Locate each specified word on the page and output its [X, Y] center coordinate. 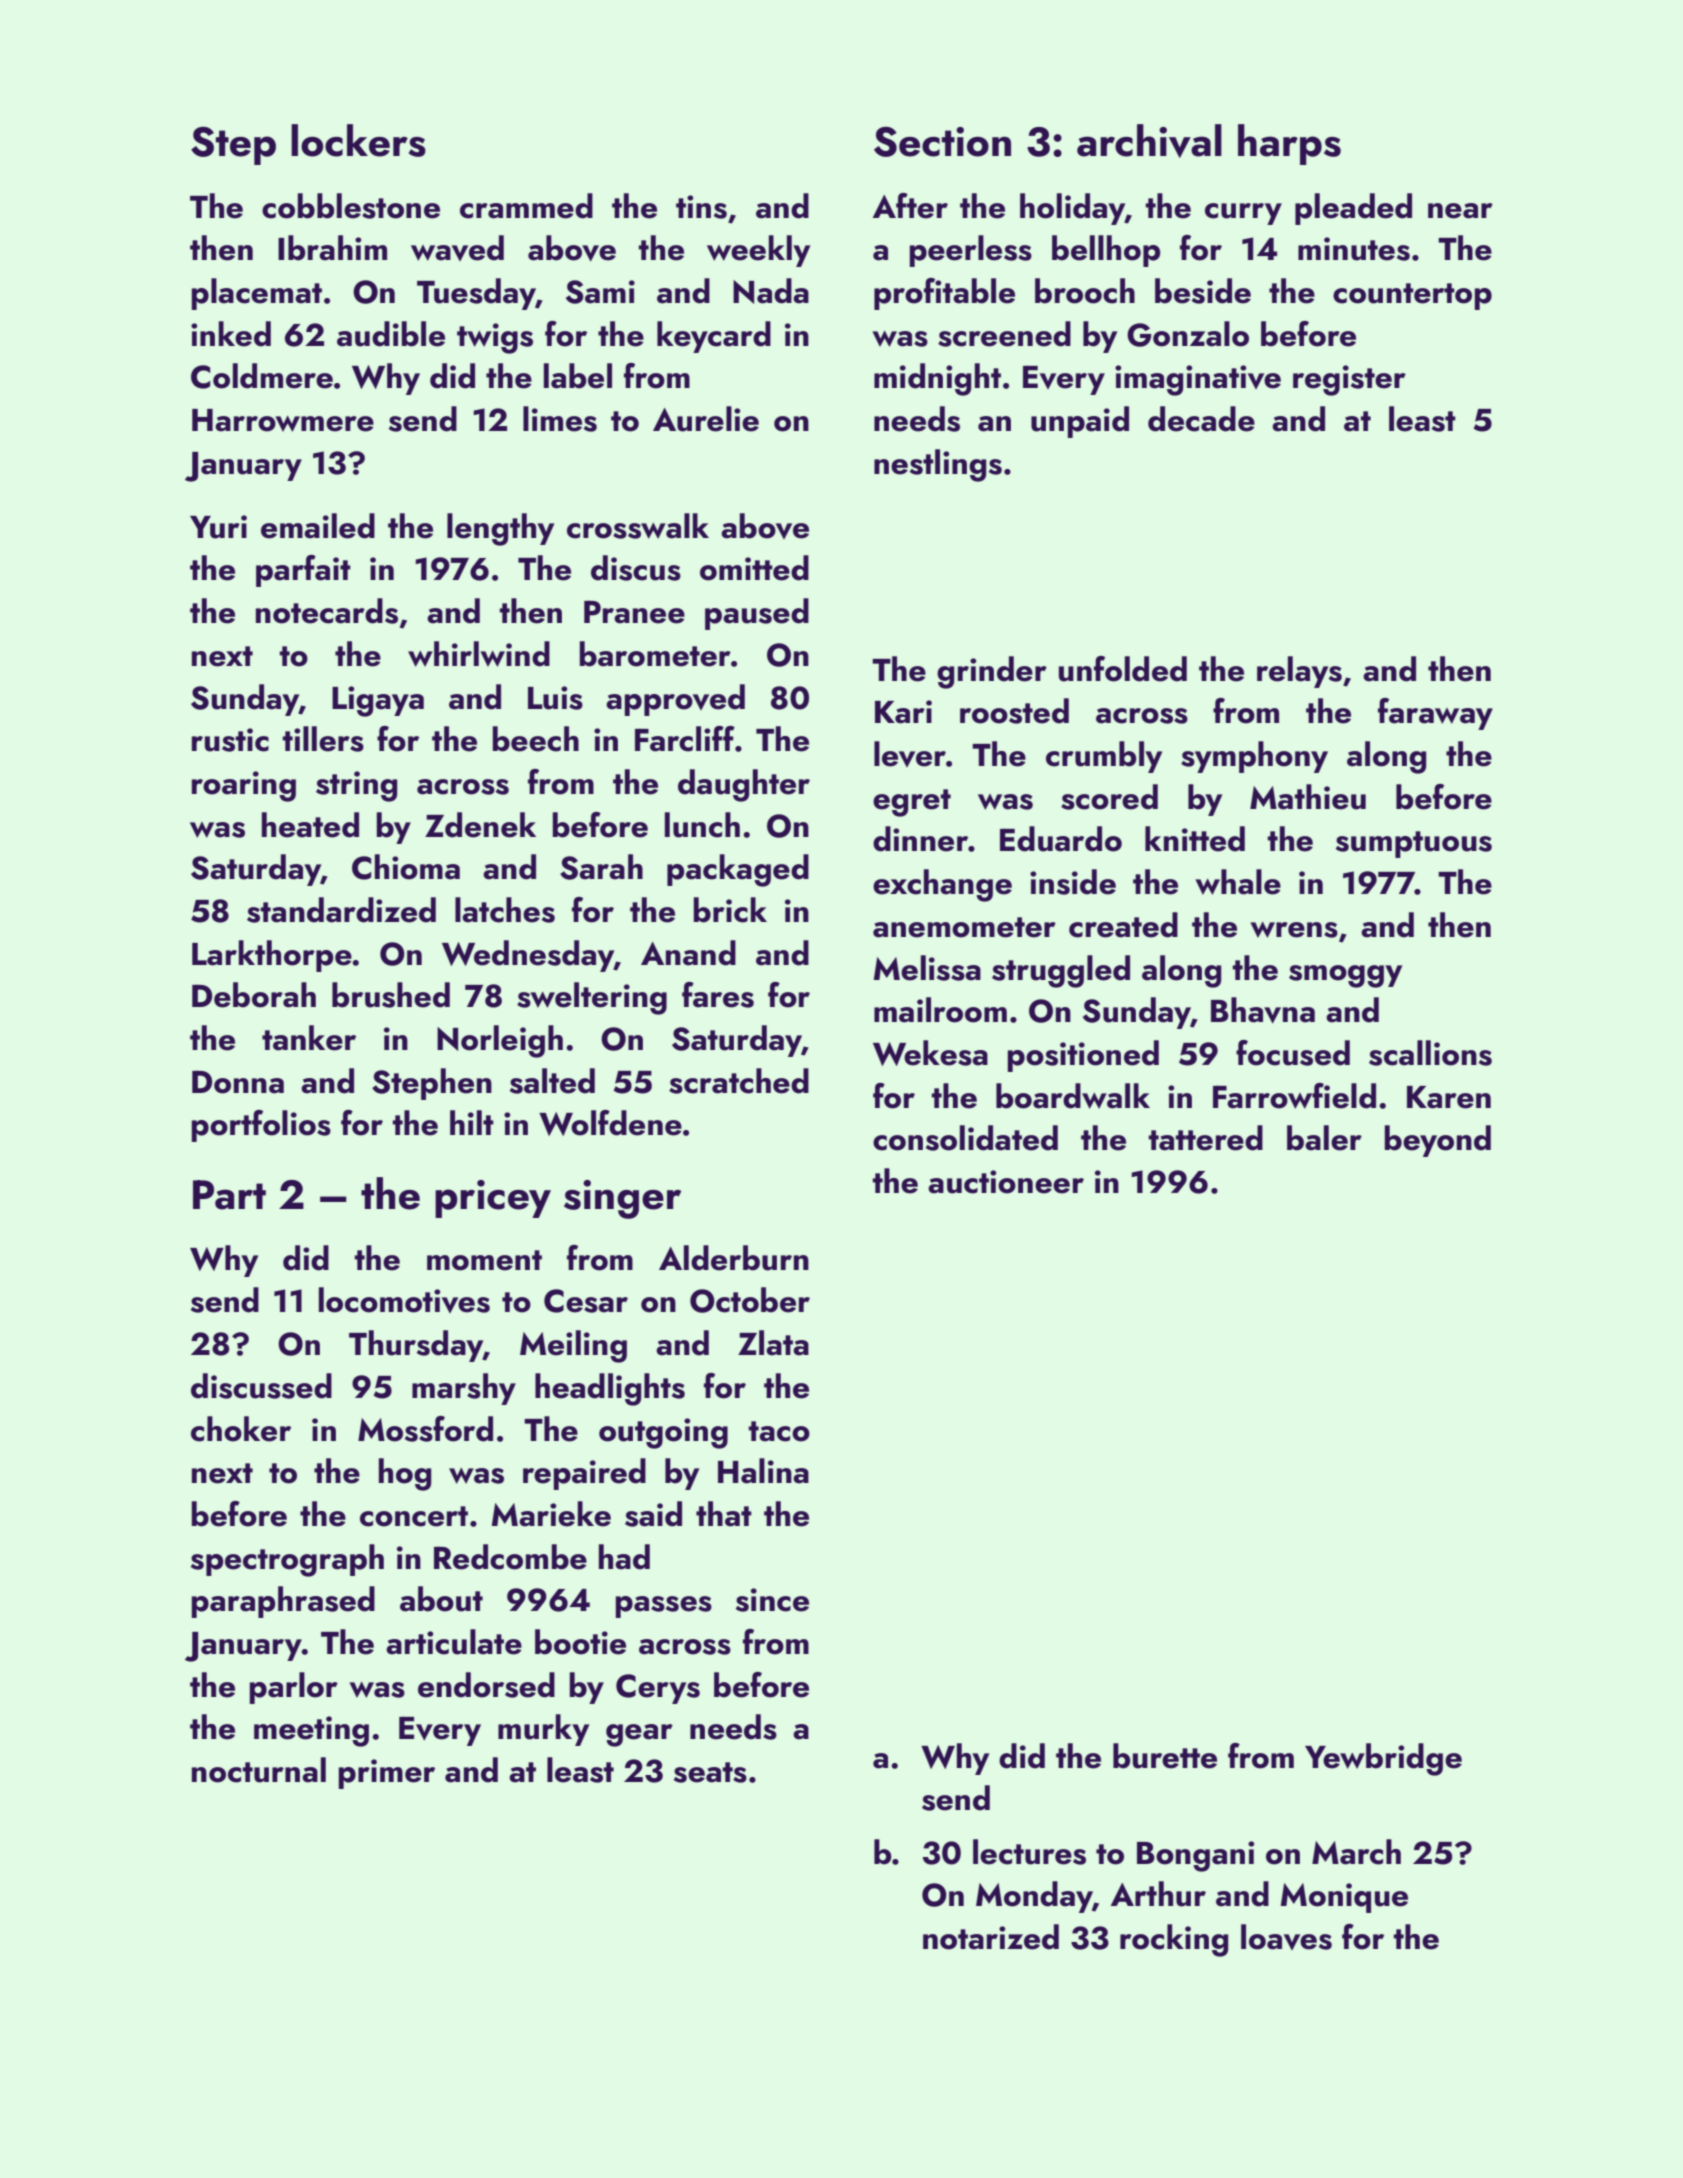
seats [710, 1772]
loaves [1286, 1937]
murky [543, 1730]
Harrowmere [283, 420]
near [1460, 211]
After [910, 206]
